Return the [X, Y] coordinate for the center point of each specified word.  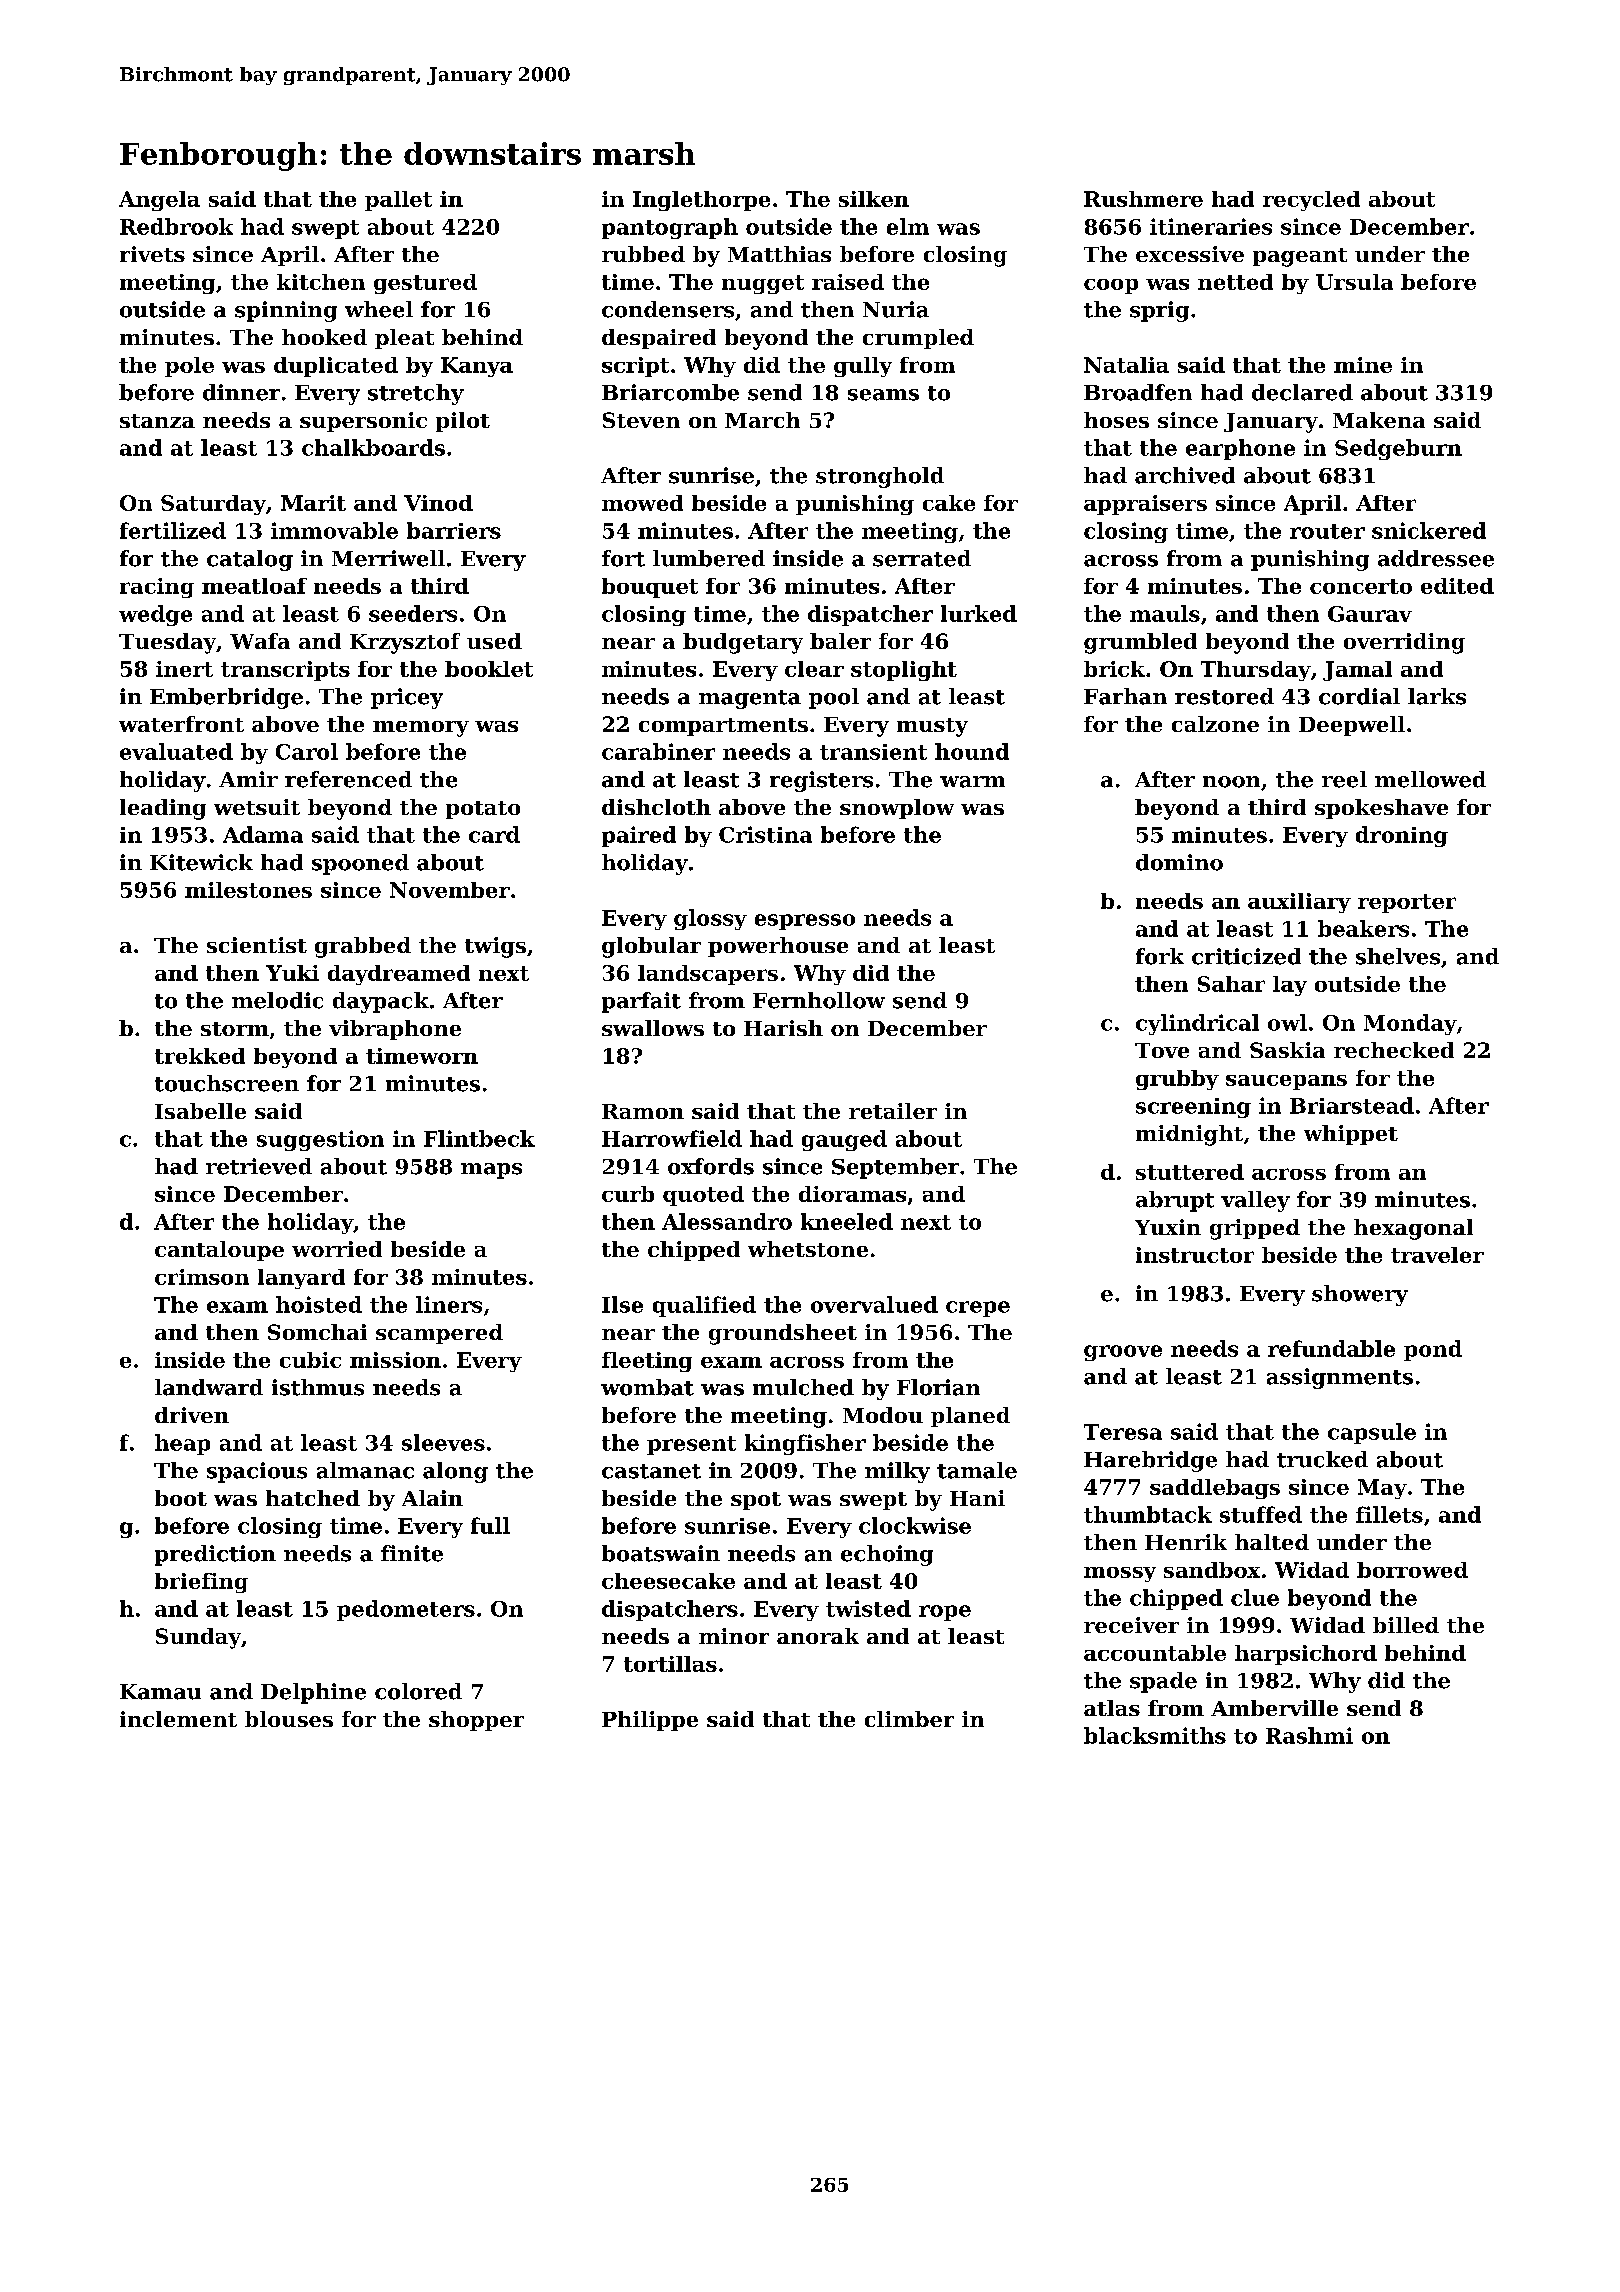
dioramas [852, 1194]
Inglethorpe [701, 201]
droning [1402, 836]
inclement [178, 1719]
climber [909, 1719]
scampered [439, 1334]
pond [1433, 1350]
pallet [398, 201]
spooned [360, 864]
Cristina [765, 834]
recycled [1311, 201]
